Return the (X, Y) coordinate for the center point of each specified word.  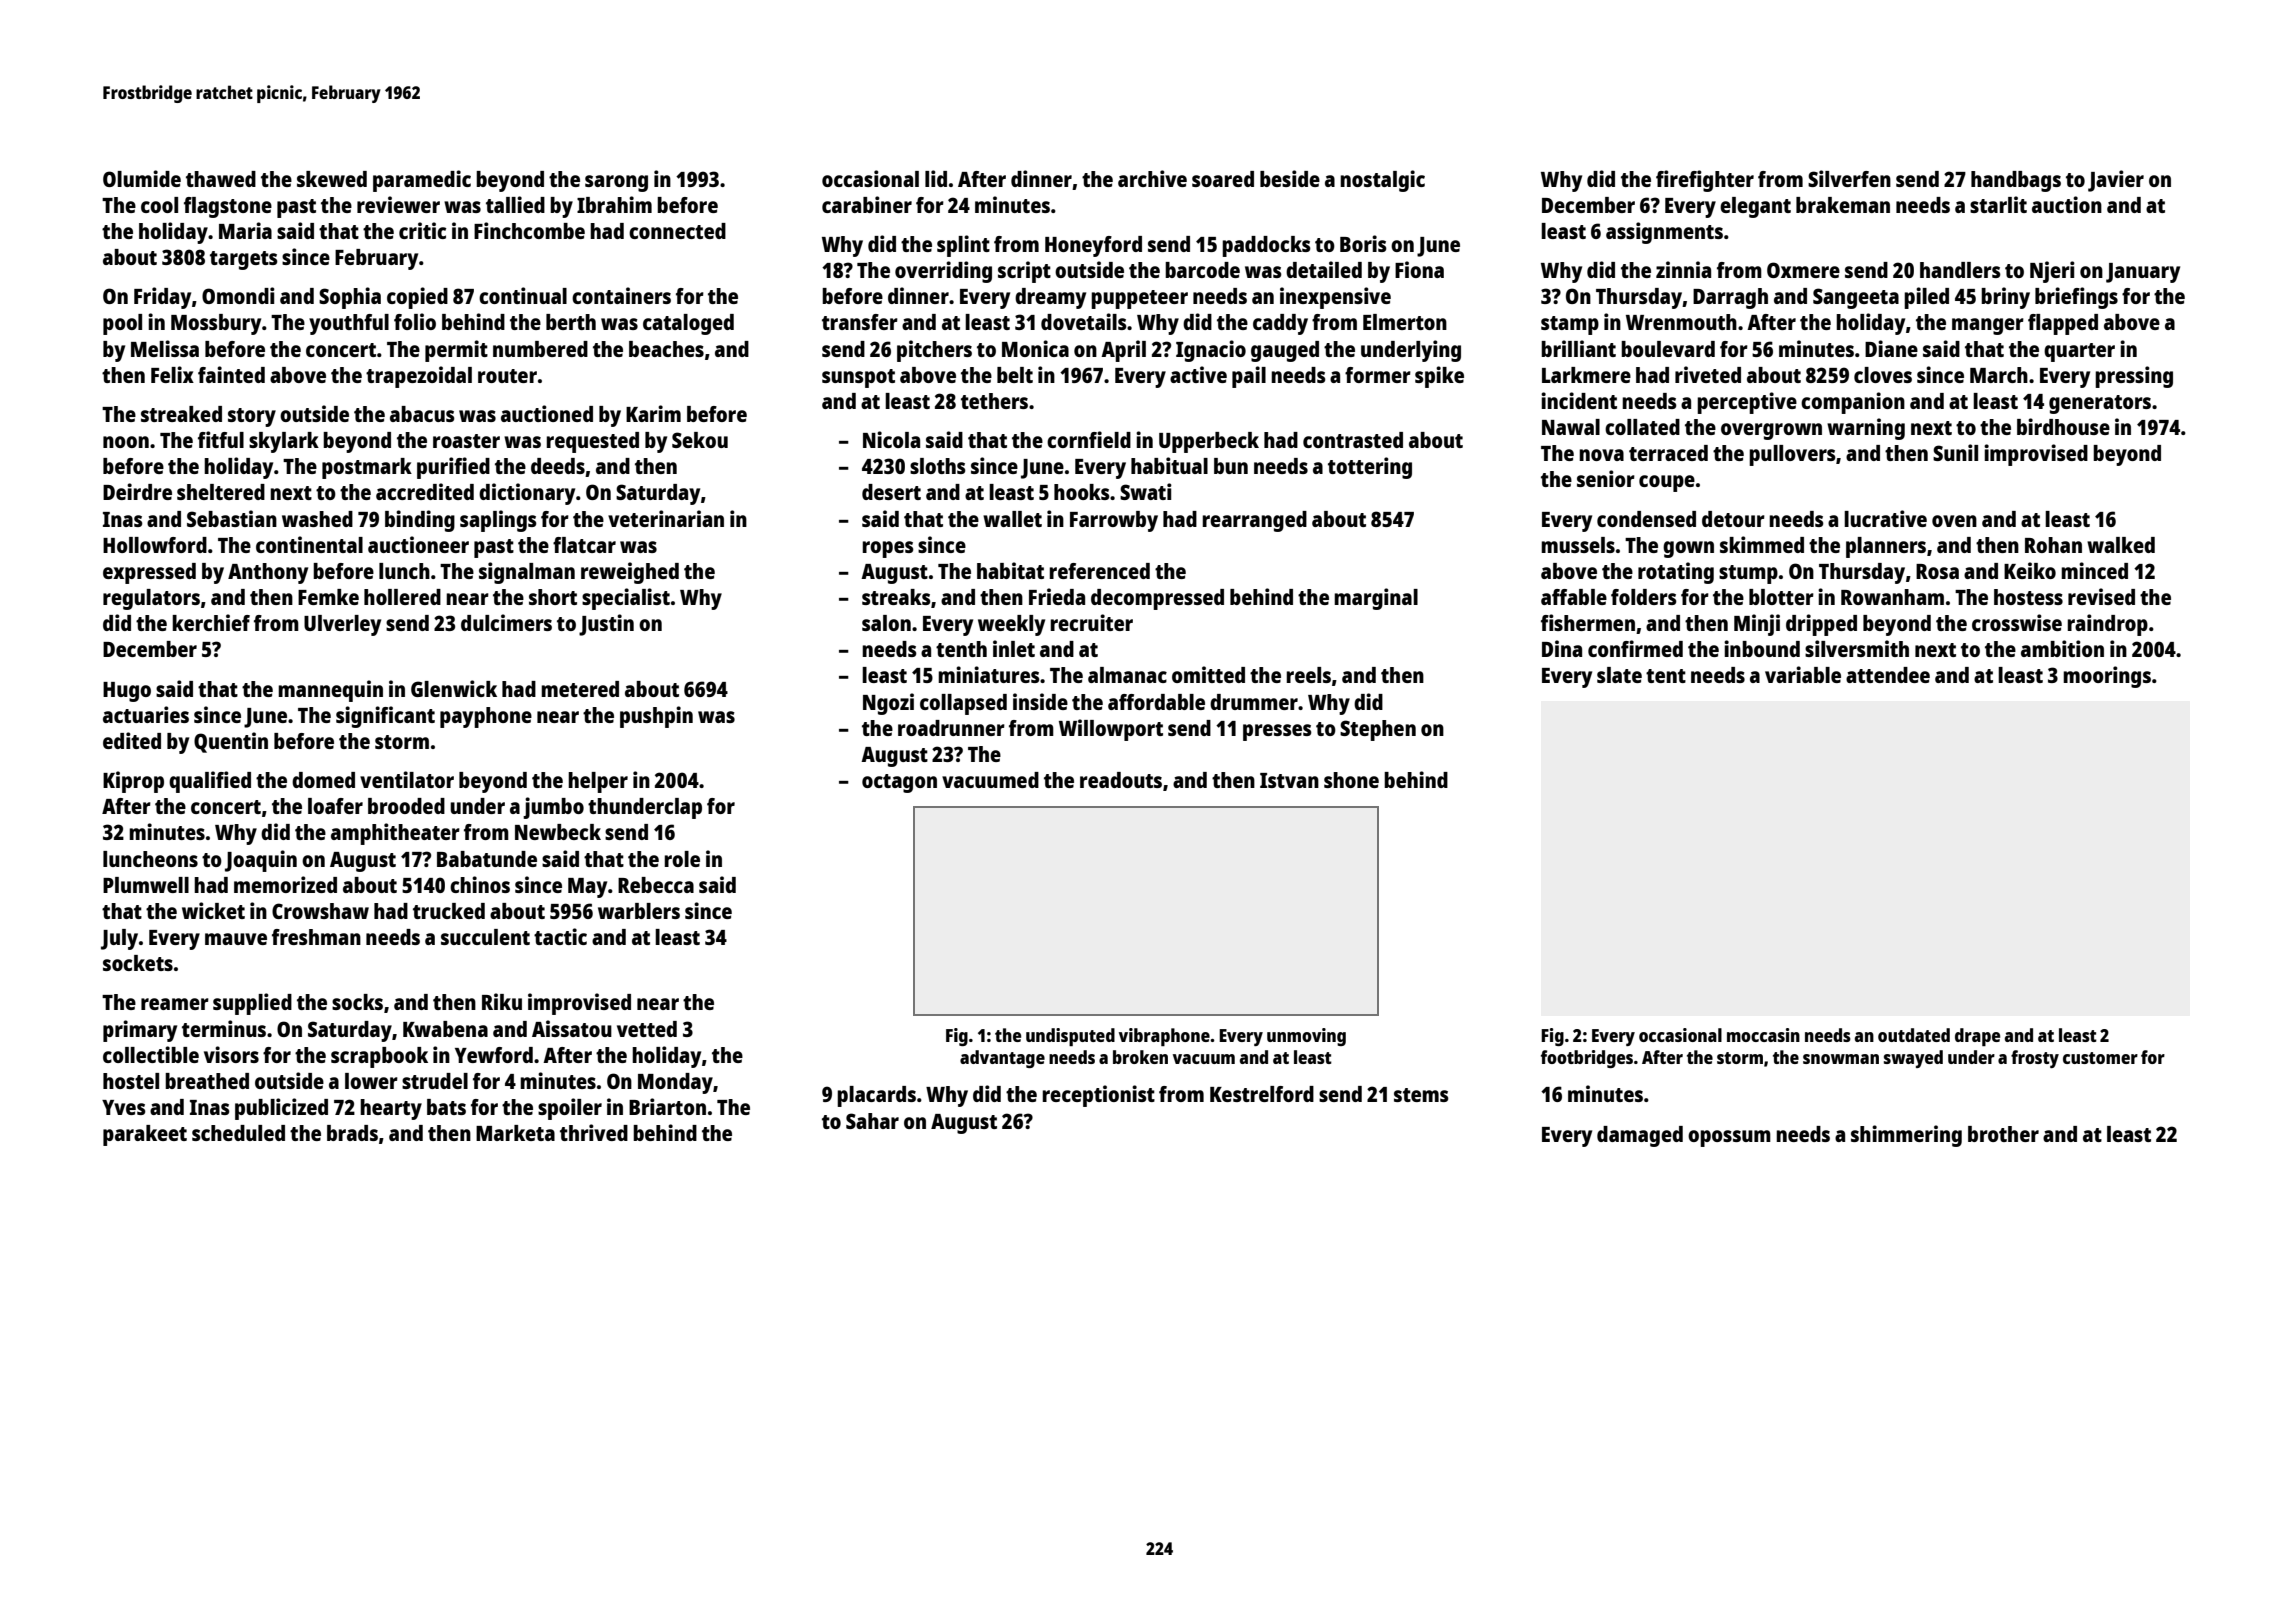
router (507, 376)
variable (1803, 674)
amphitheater (395, 834)
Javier (2116, 181)
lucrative (1885, 518)
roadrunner (951, 728)
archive (1152, 178)
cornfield (1089, 439)
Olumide (142, 178)
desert (891, 492)
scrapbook (379, 1057)
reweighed (630, 573)
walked (2121, 545)
